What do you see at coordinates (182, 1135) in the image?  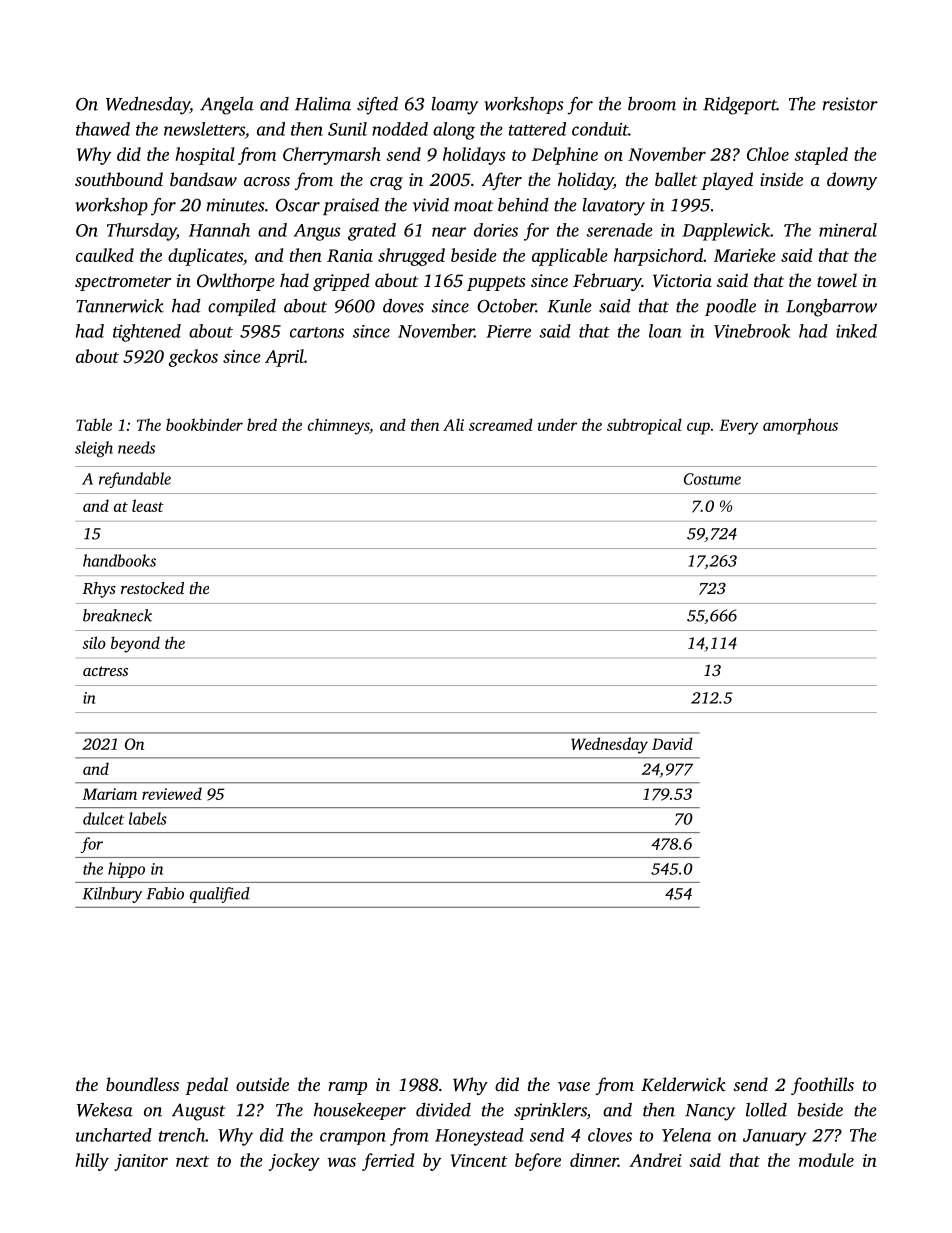 I see `trench` at bounding box center [182, 1135].
